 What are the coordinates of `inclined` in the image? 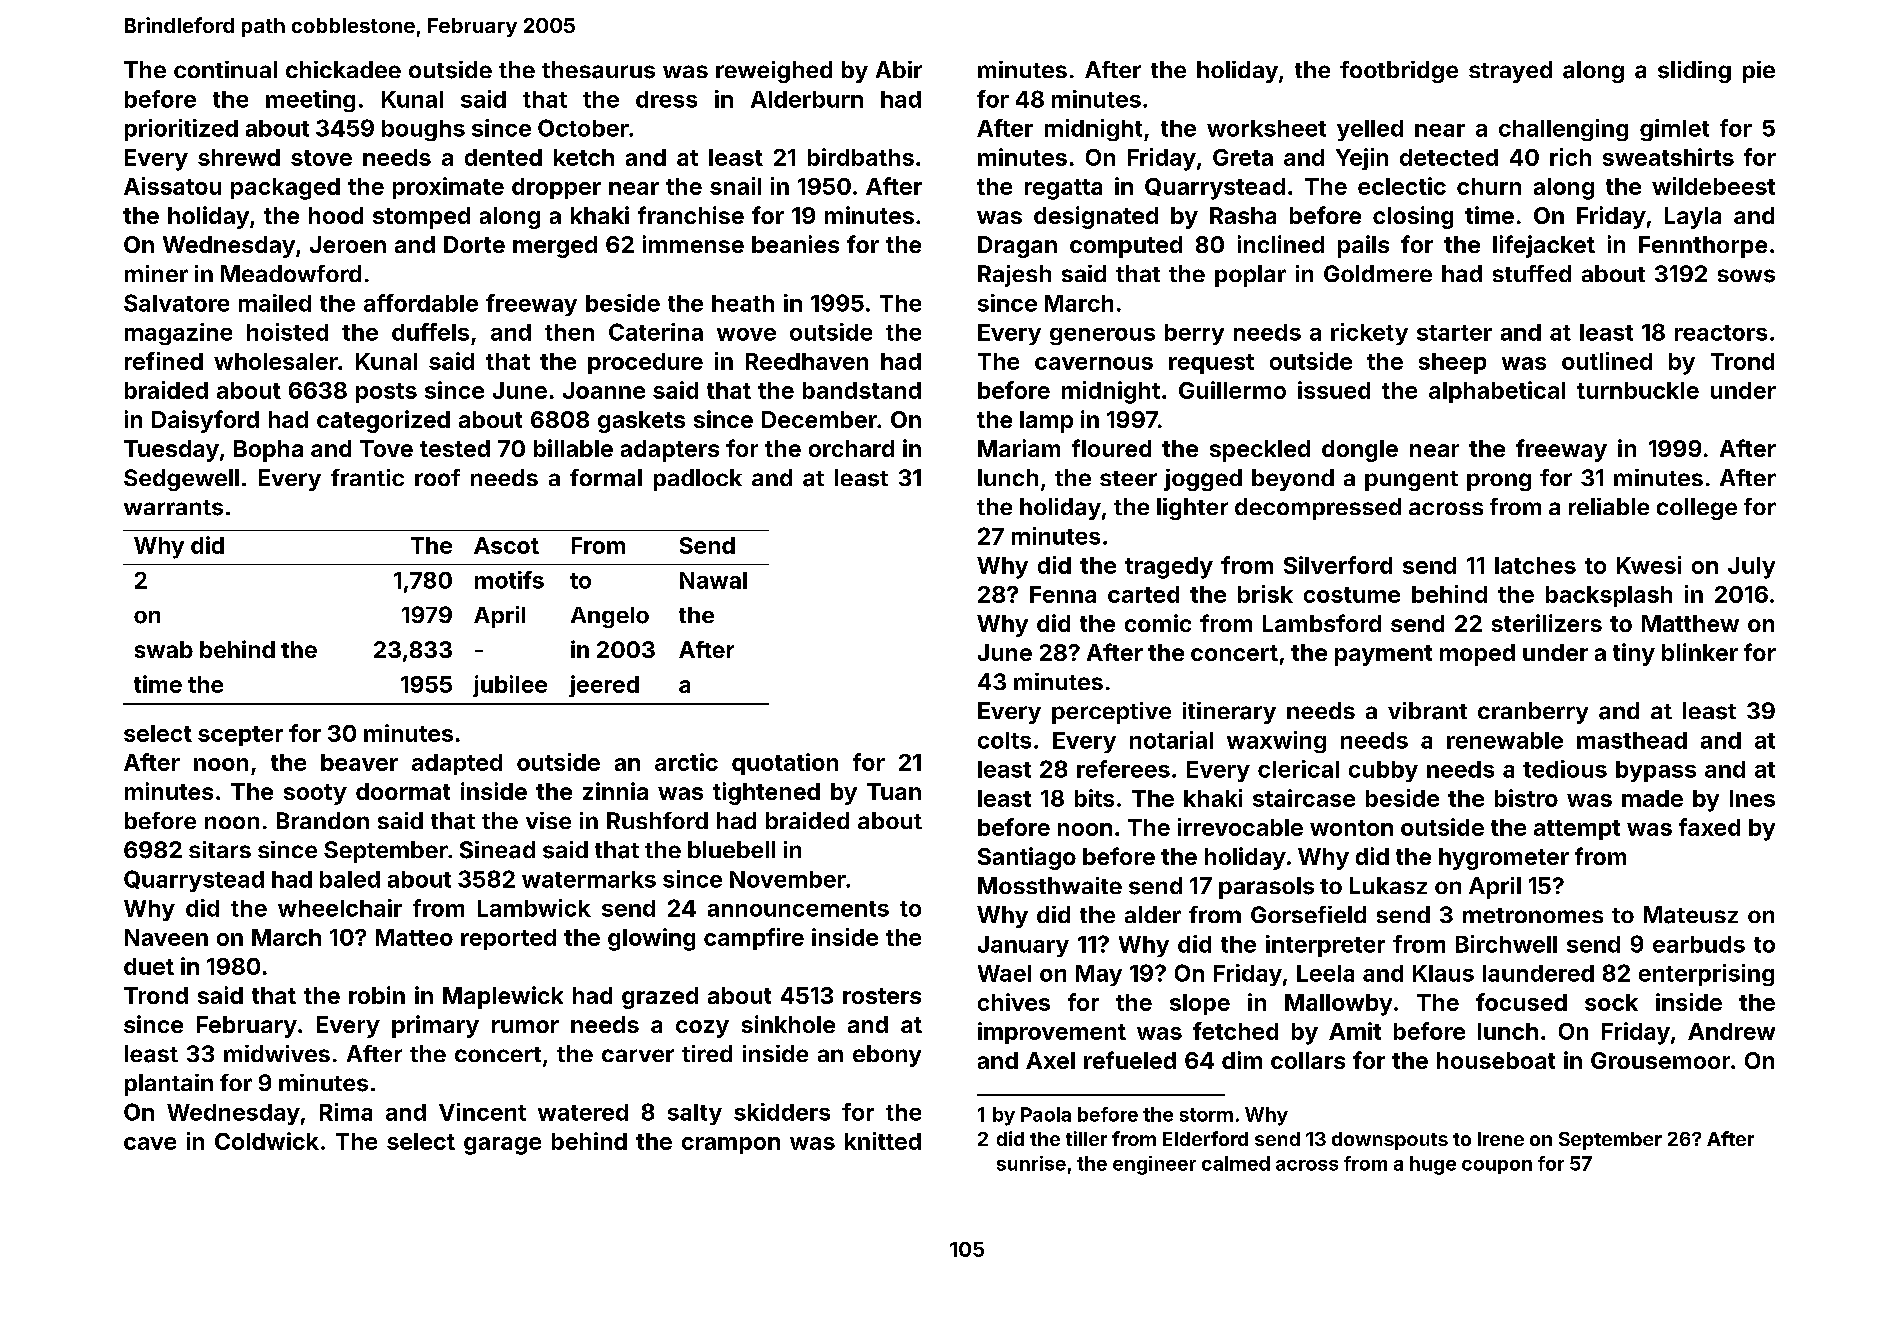 It's located at (1281, 244).
